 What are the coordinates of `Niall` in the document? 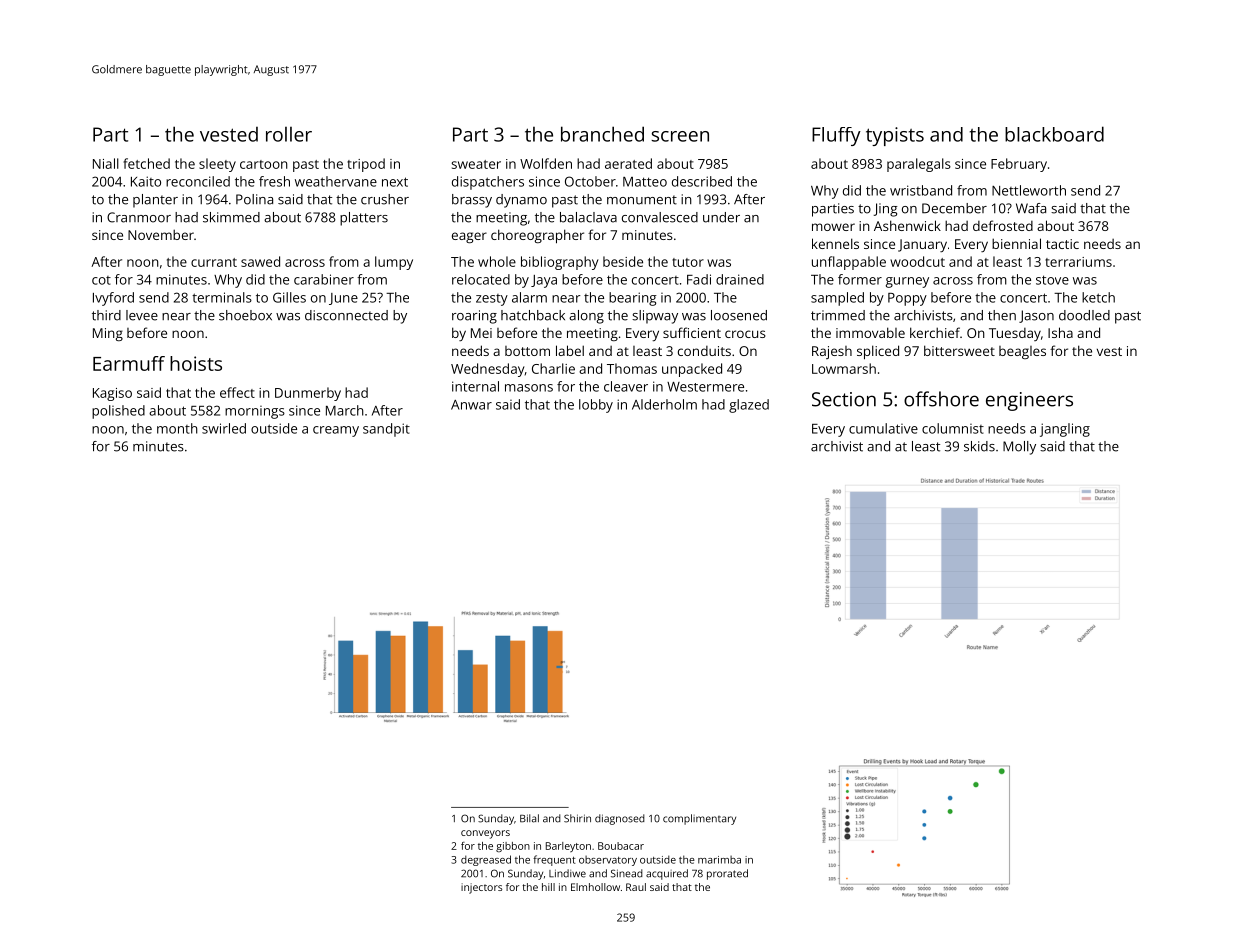 It's located at (106, 163).
